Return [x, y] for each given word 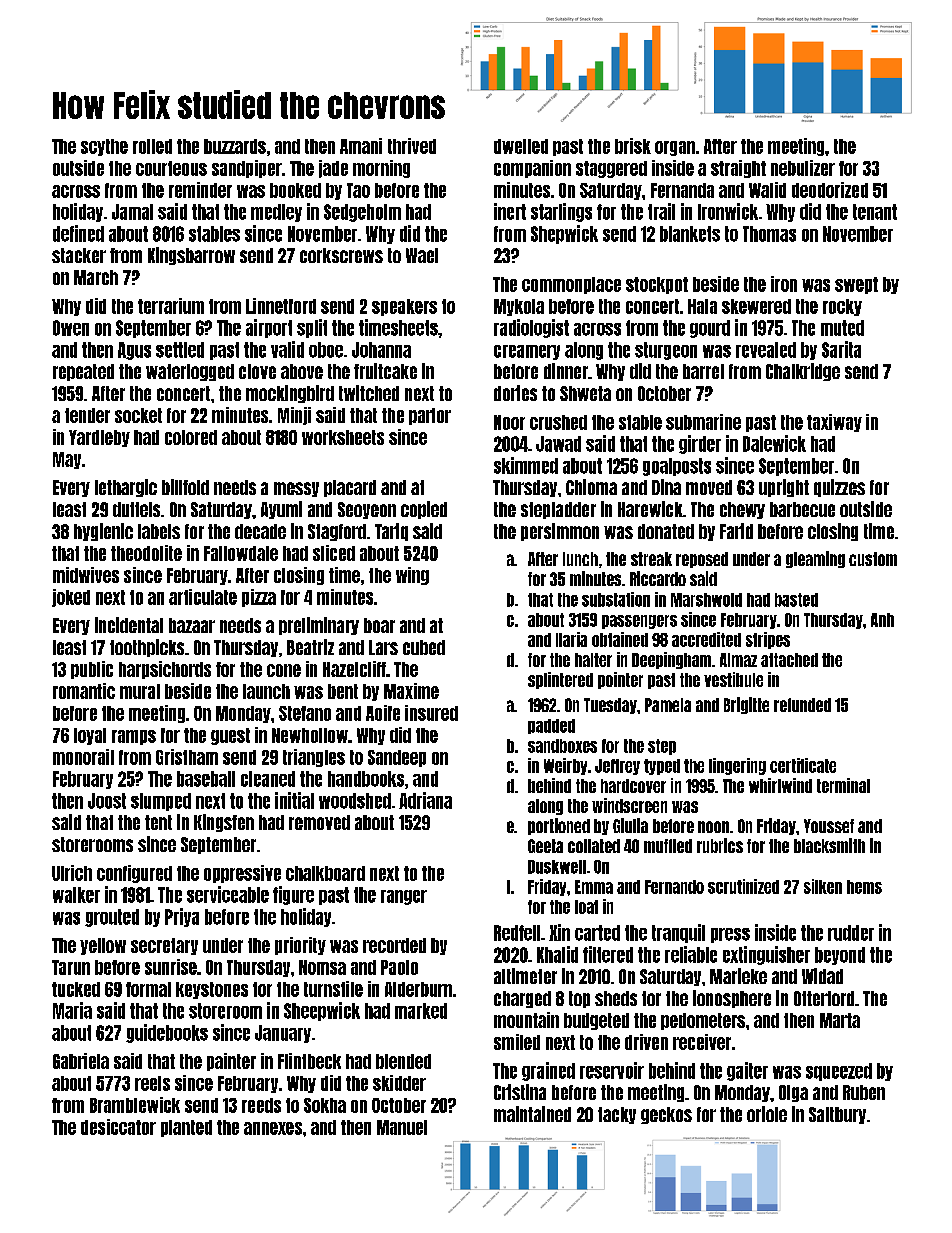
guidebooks [167, 1033]
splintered [560, 680]
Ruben [864, 1092]
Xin [559, 932]
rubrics [720, 845]
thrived [412, 146]
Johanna [381, 350]
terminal [843, 785]
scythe [104, 147]
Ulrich [72, 873]
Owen [71, 328]
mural [140, 691]
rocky [842, 307]
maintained [532, 1114]
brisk [633, 146]
